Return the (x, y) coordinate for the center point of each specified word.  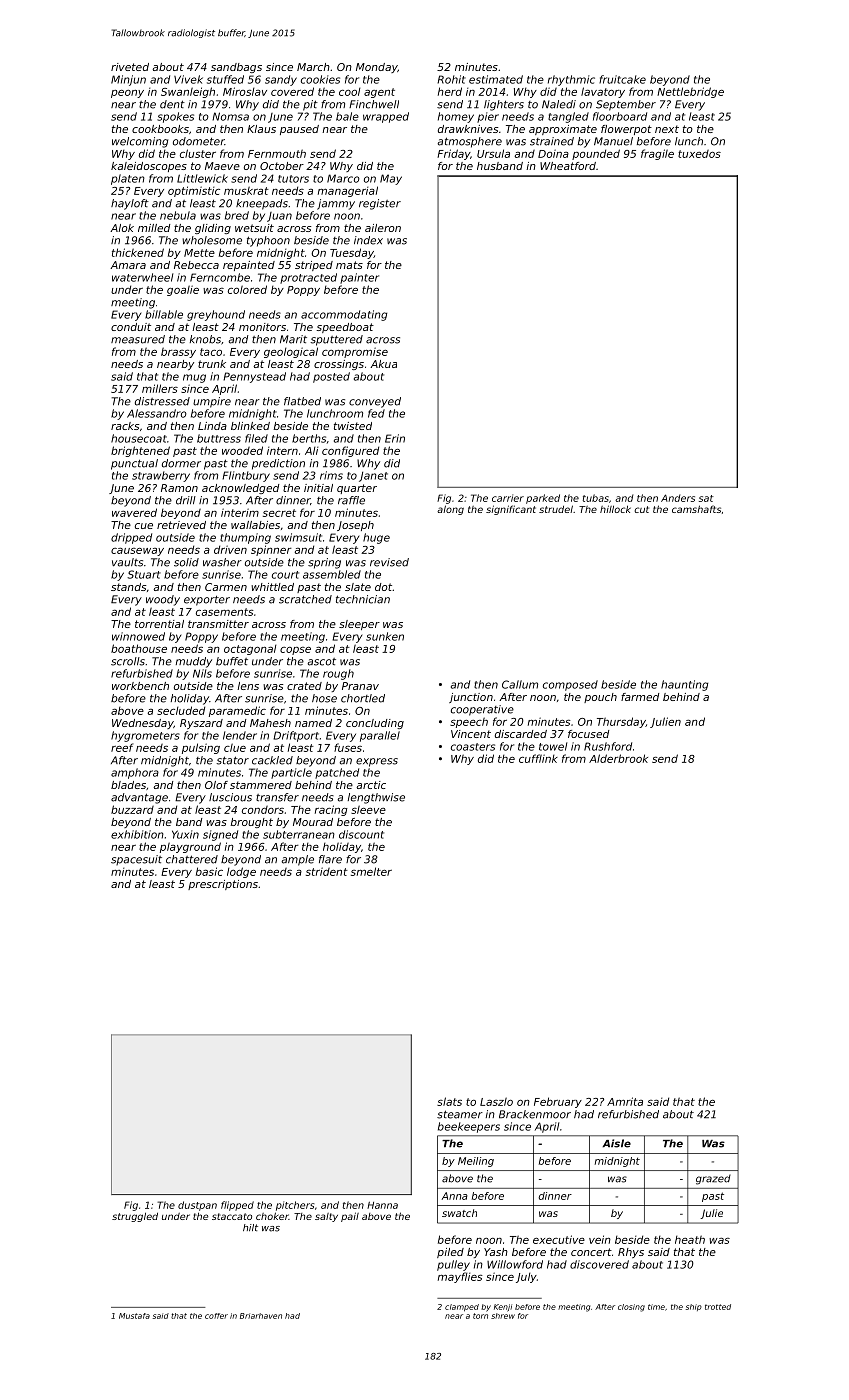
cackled (272, 760)
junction (471, 698)
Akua (383, 364)
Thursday (621, 722)
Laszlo (496, 1101)
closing (631, 1308)
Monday (377, 68)
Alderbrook (618, 758)
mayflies (460, 1277)
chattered (192, 859)
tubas (596, 498)
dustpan (197, 1206)
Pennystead (254, 377)
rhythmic (571, 80)
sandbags (236, 68)
